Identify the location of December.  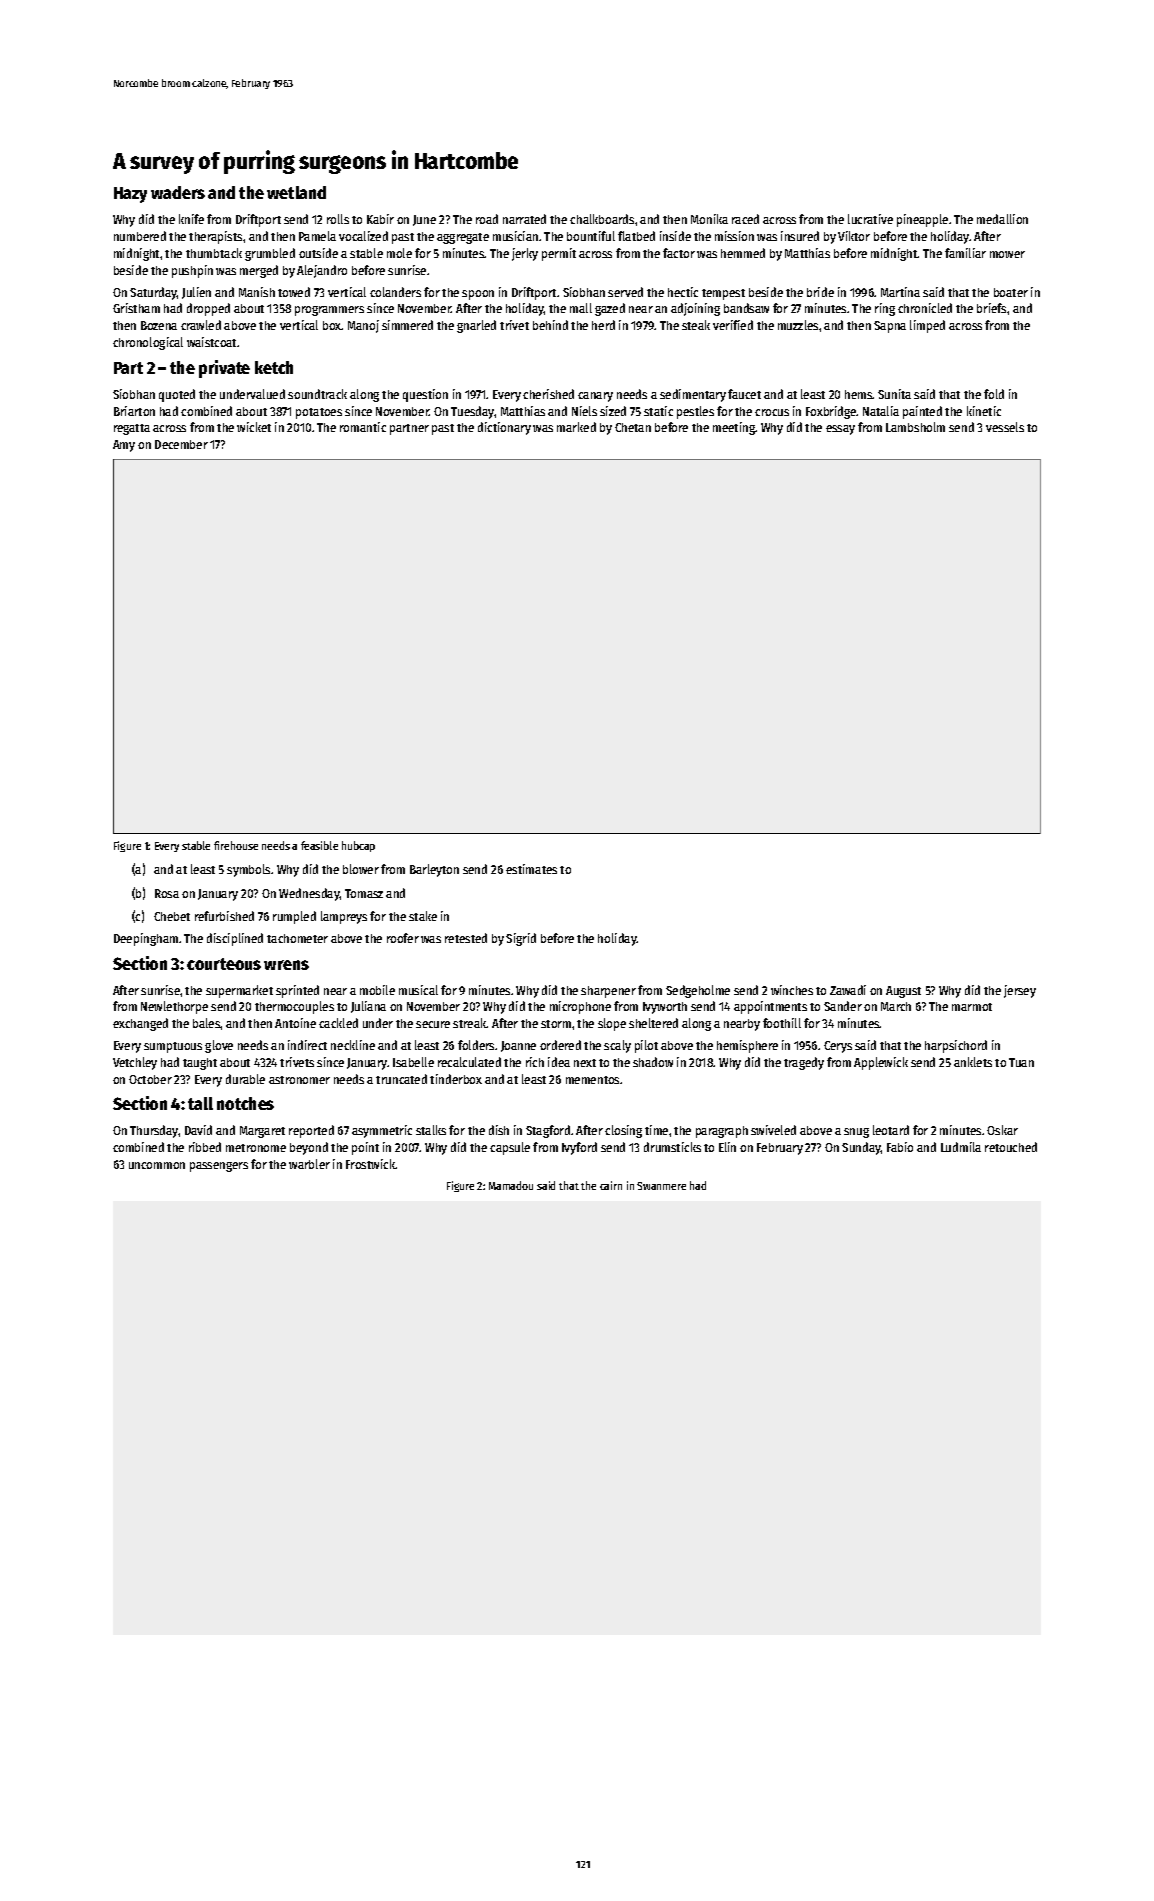
(181, 444).
